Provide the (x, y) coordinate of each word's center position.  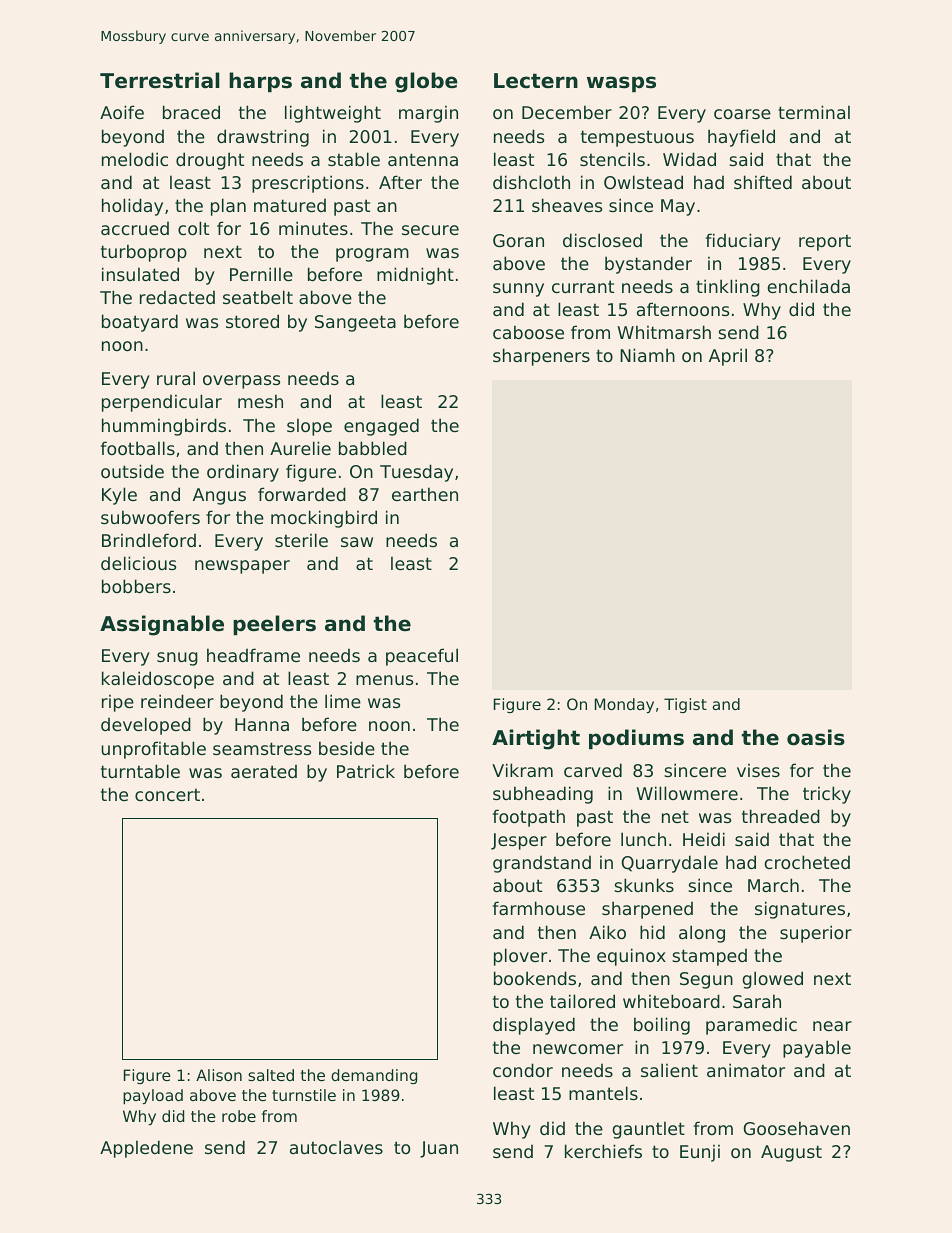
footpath (529, 818)
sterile (301, 540)
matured (290, 205)
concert (167, 794)
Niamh (647, 355)
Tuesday (416, 473)
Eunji (700, 1153)
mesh (260, 401)
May (678, 207)
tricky (827, 795)
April (728, 357)
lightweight (333, 114)
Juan (439, 1149)
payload (153, 1096)
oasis (816, 737)
